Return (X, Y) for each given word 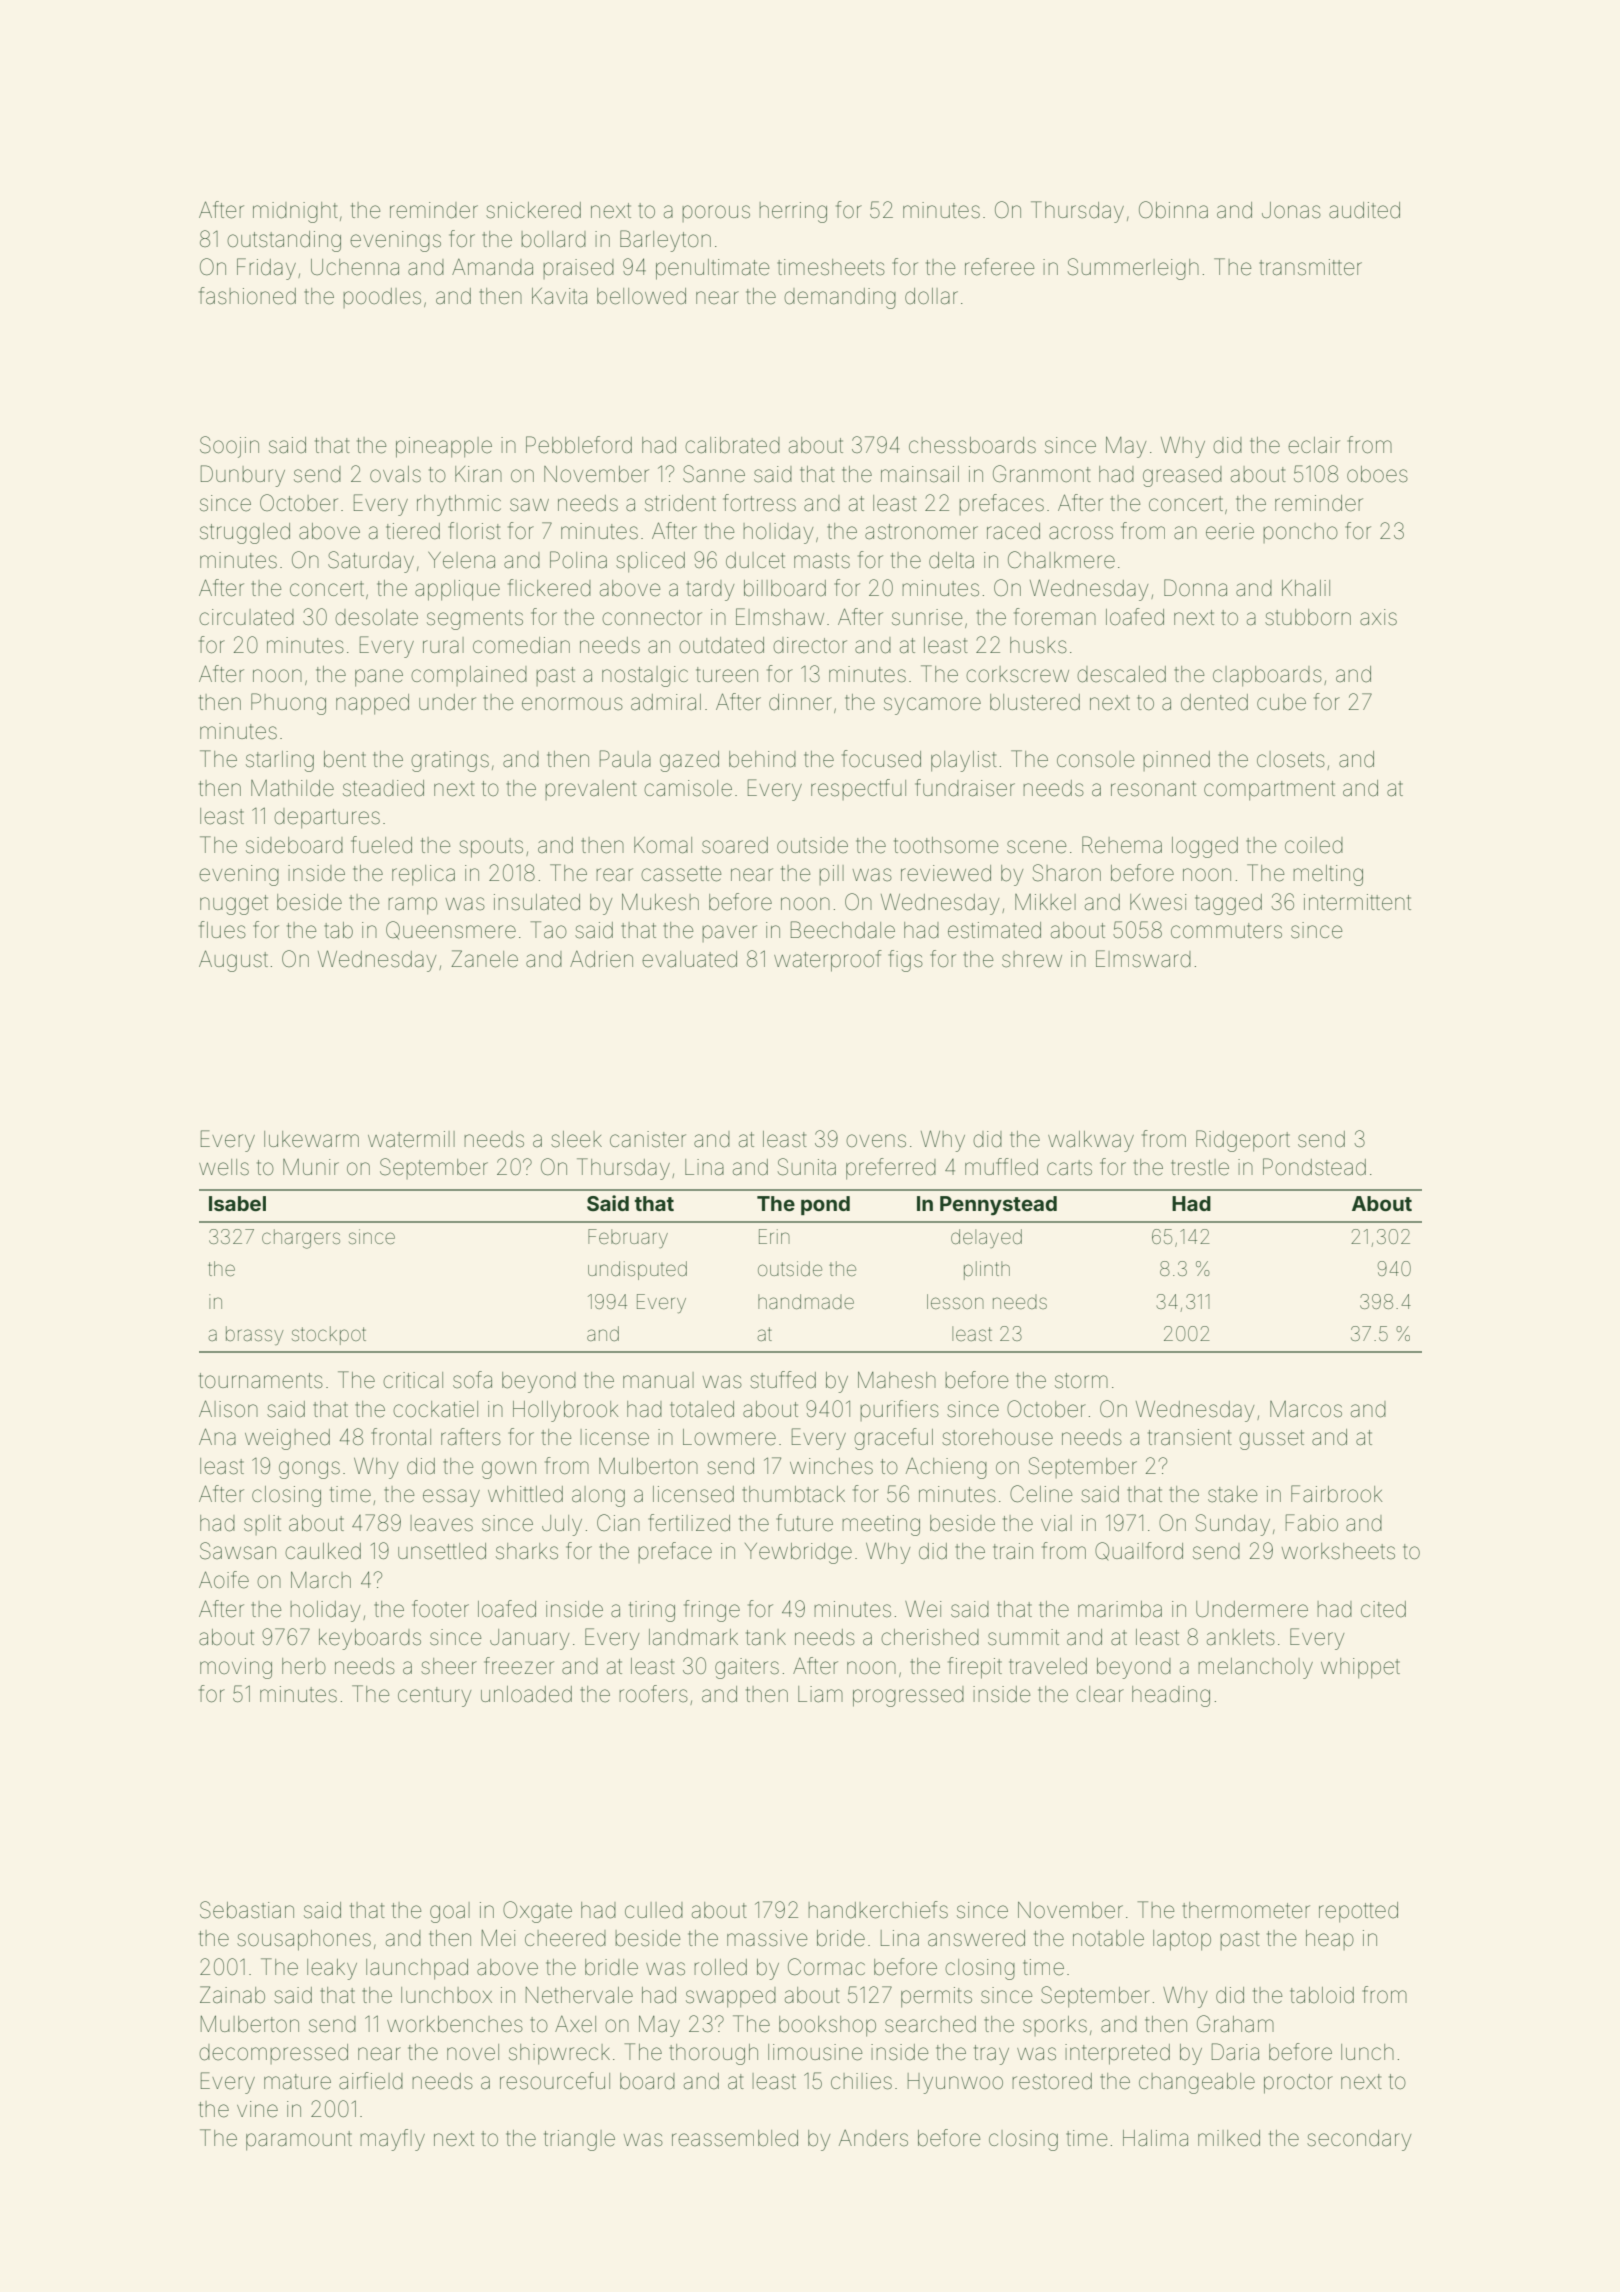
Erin (774, 1236)
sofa (472, 1380)
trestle (1200, 1167)
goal (450, 1912)
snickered (533, 210)
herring (793, 212)
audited (1364, 210)
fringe (712, 1611)
